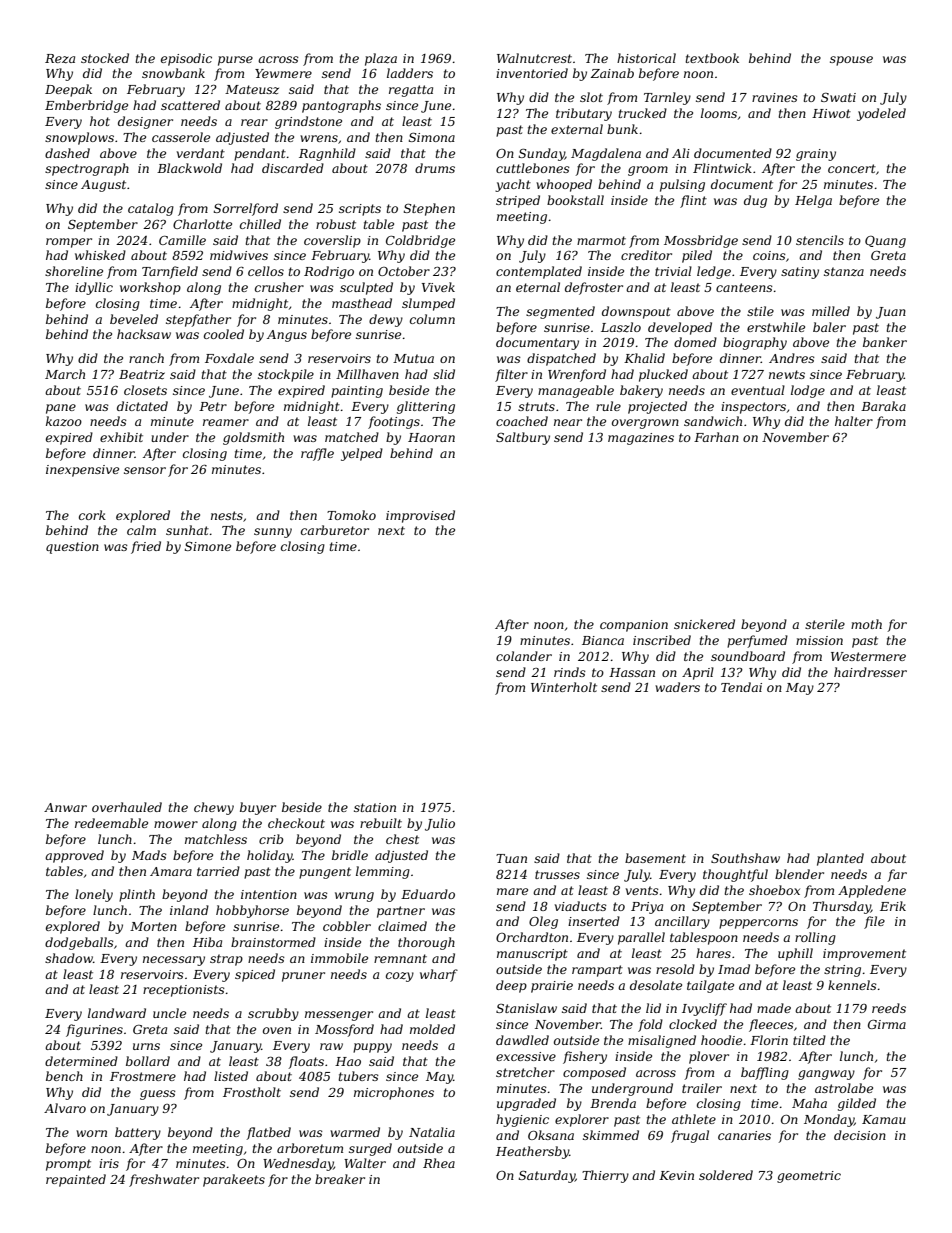 This screenshot has height=1233, width=952. I want to click on historical, so click(646, 58).
